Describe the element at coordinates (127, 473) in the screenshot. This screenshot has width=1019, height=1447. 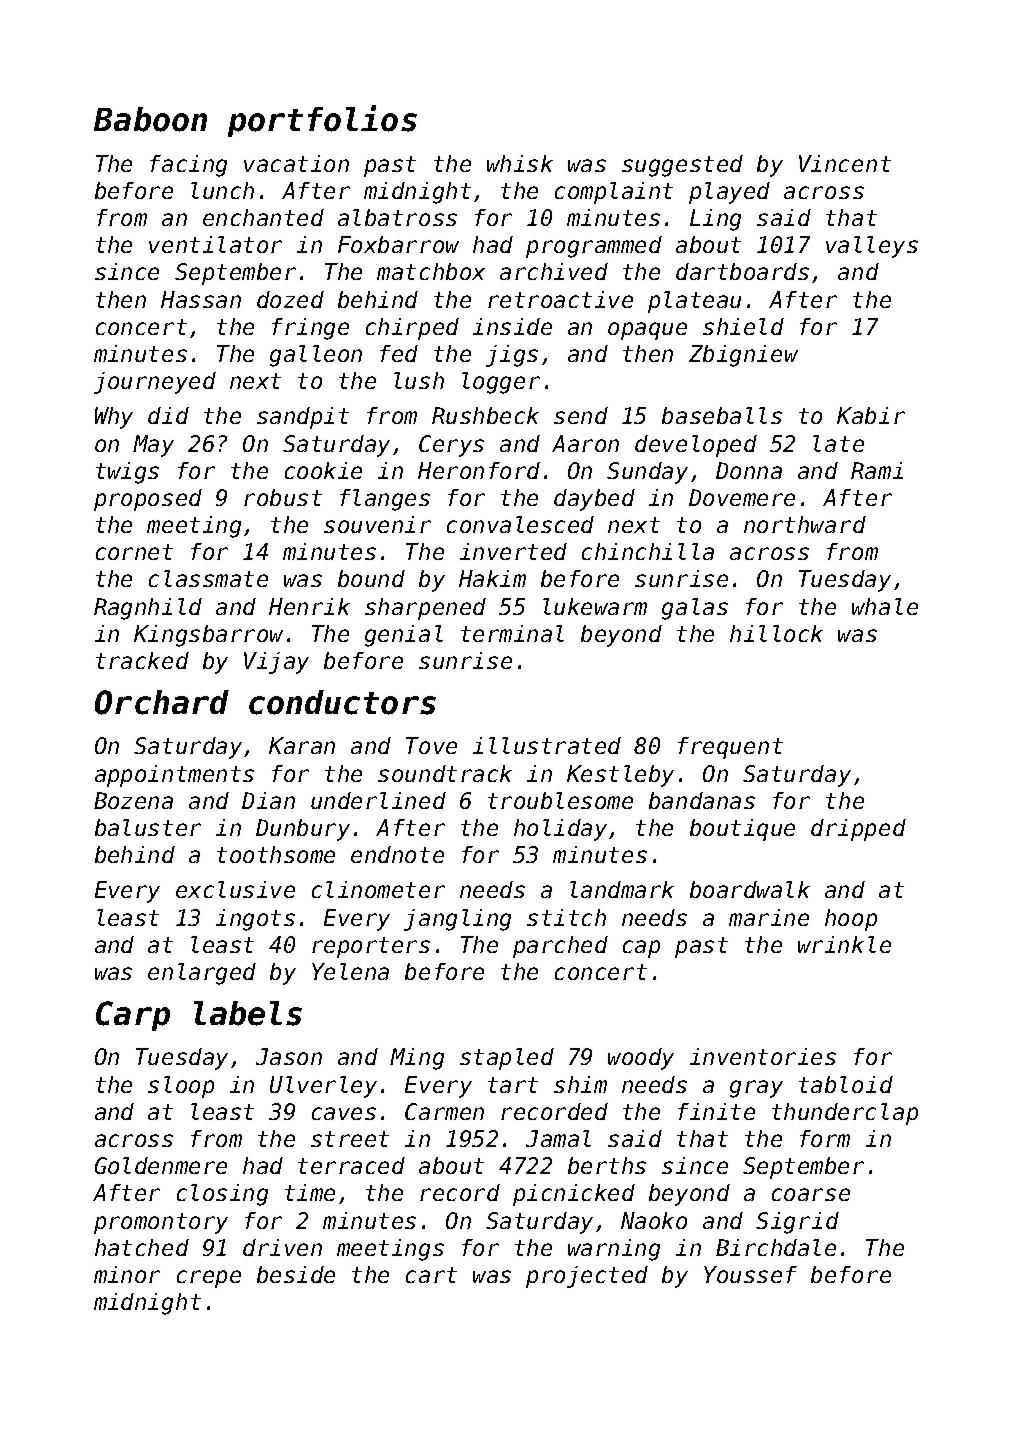
I see `twigs` at that location.
